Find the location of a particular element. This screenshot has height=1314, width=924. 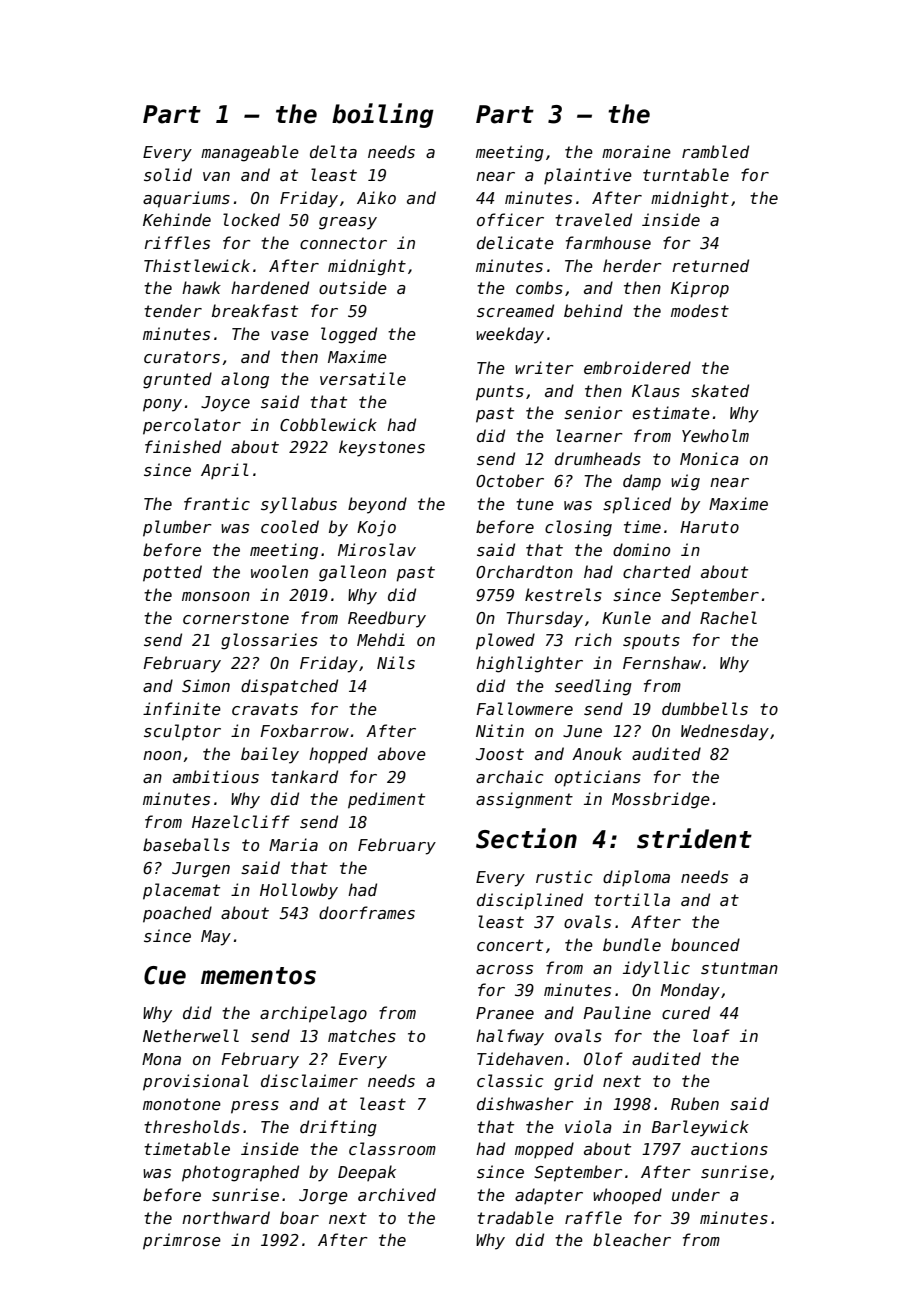

archived is located at coordinates (397, 1195).
